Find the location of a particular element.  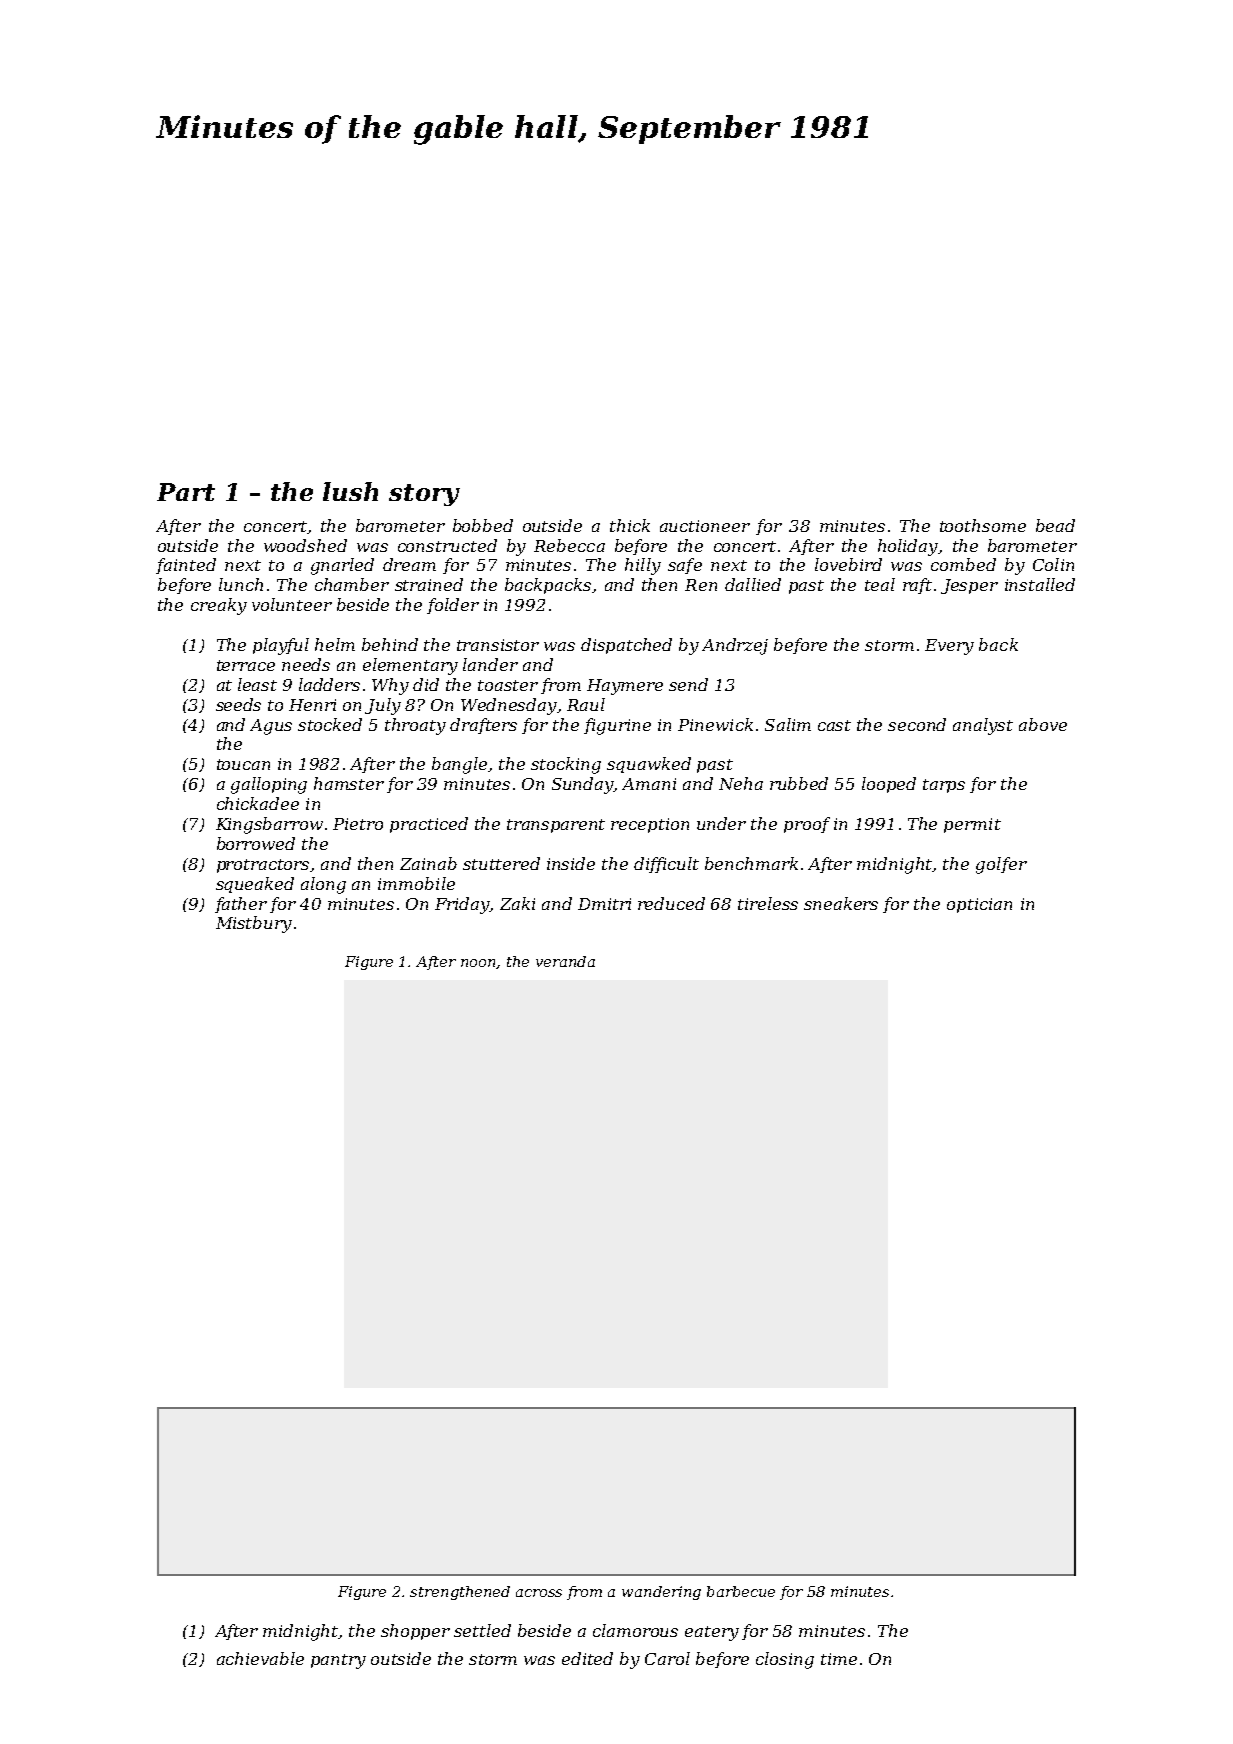

across is located at coordinates (539, 1593).
